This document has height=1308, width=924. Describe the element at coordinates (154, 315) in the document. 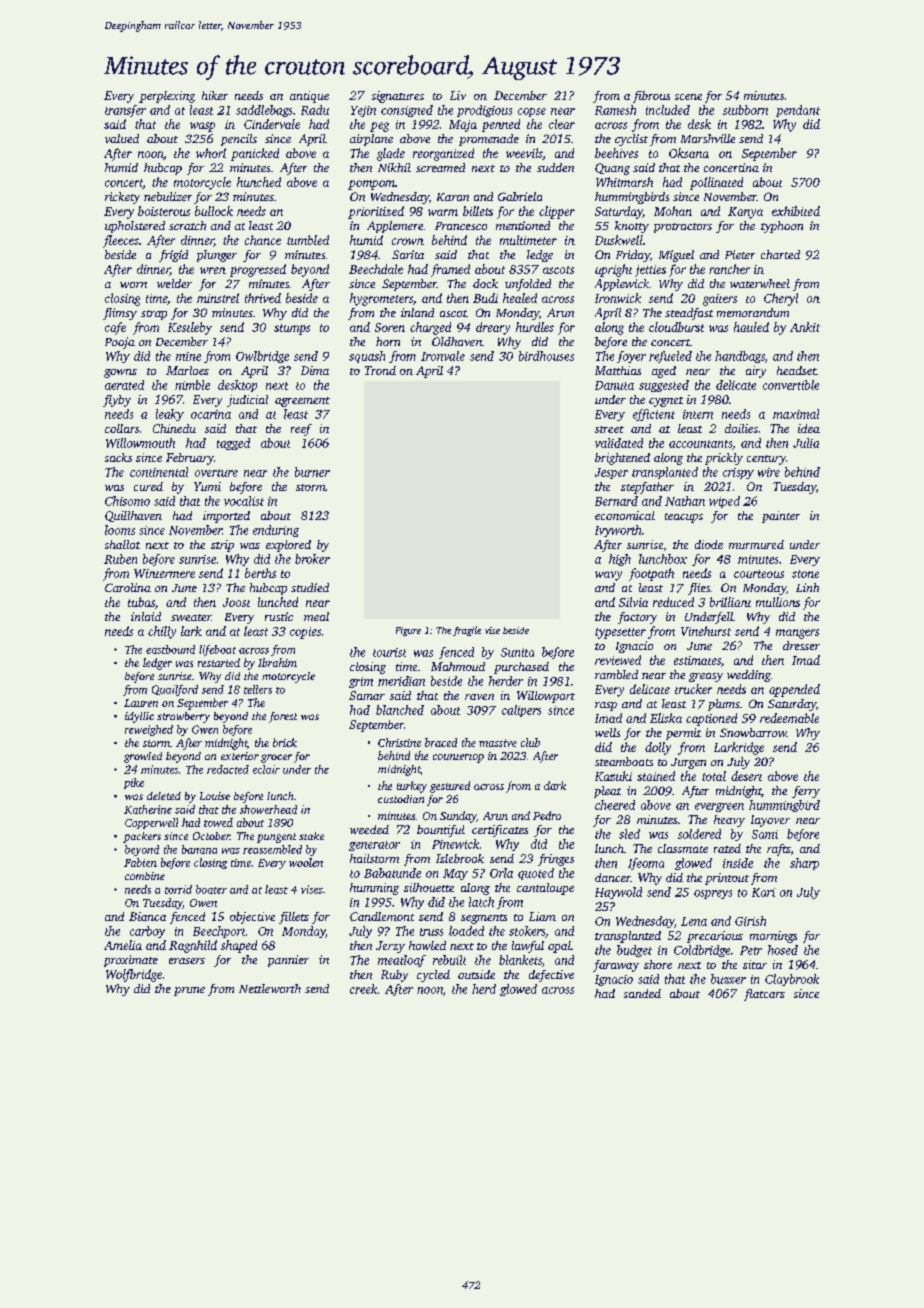

I see `strap` at that location.
